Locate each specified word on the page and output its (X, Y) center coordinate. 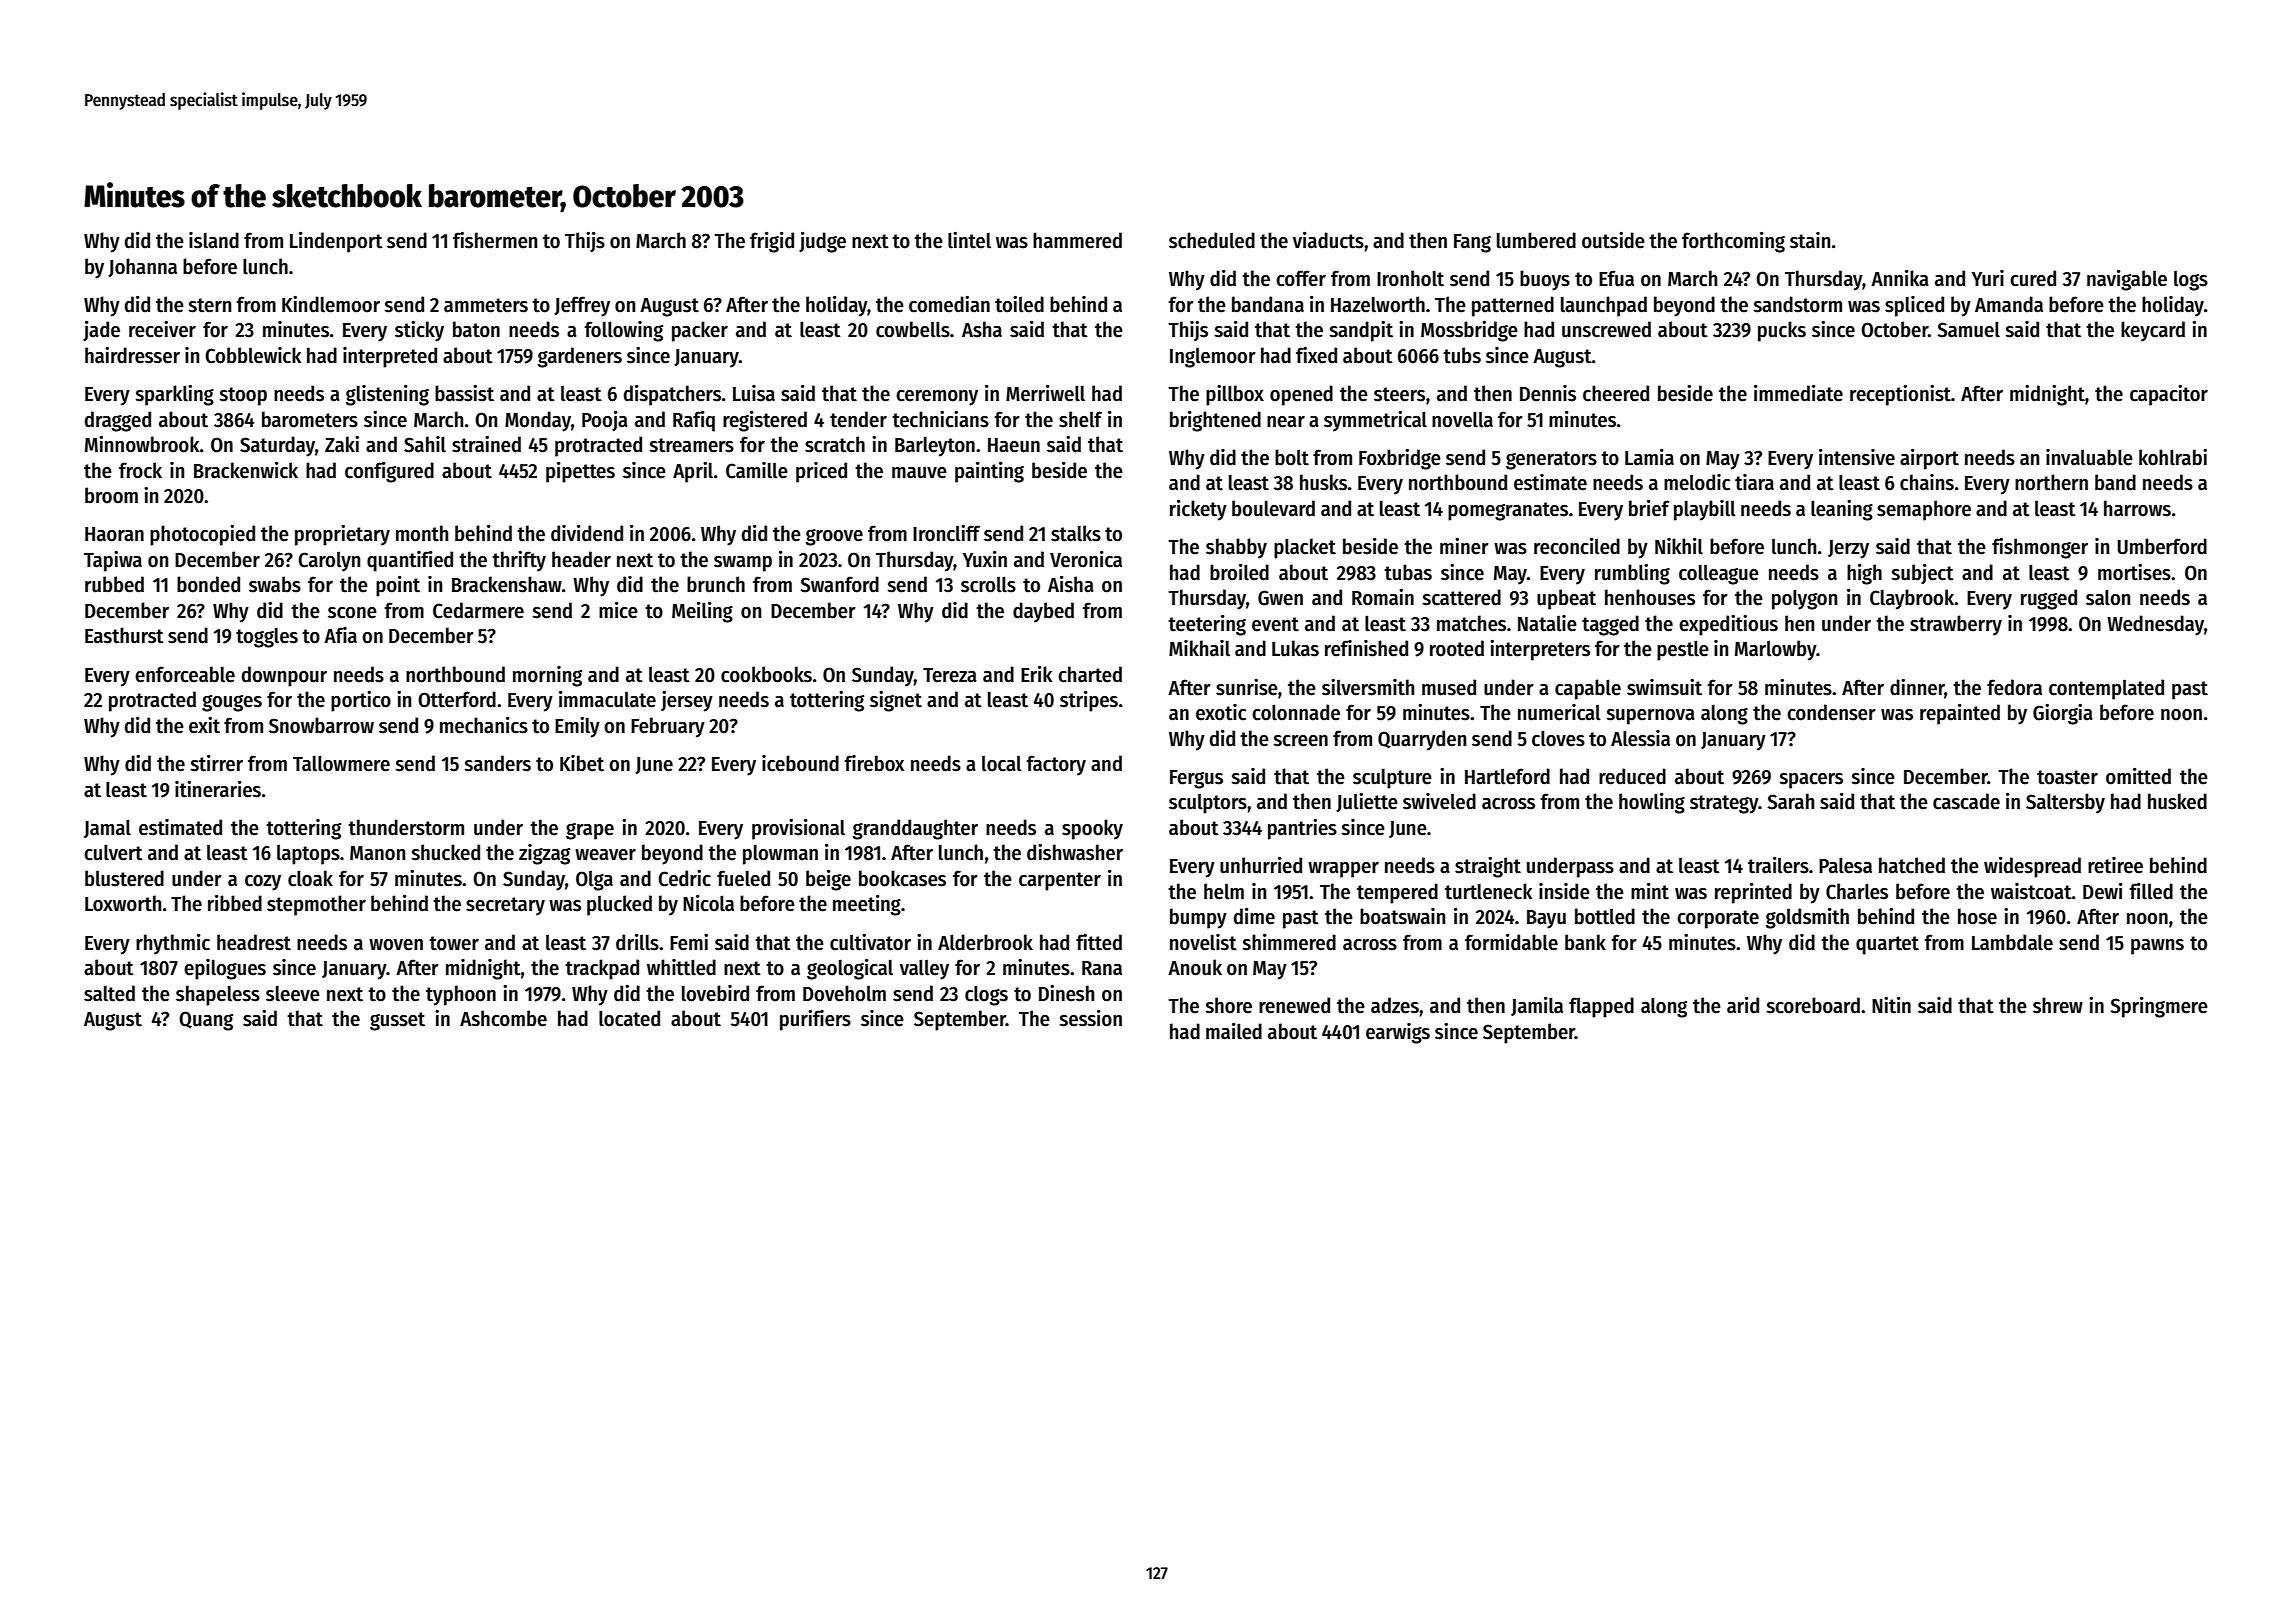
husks (1323, 482)
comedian (949, 304)
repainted (1960, 714)
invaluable (2089, 457)
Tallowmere (341, 763)
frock (140, 470)
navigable (2127, 280)
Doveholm (844, 993)
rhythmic (173, 944)
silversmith (1368, 687)
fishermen (495, 240)
